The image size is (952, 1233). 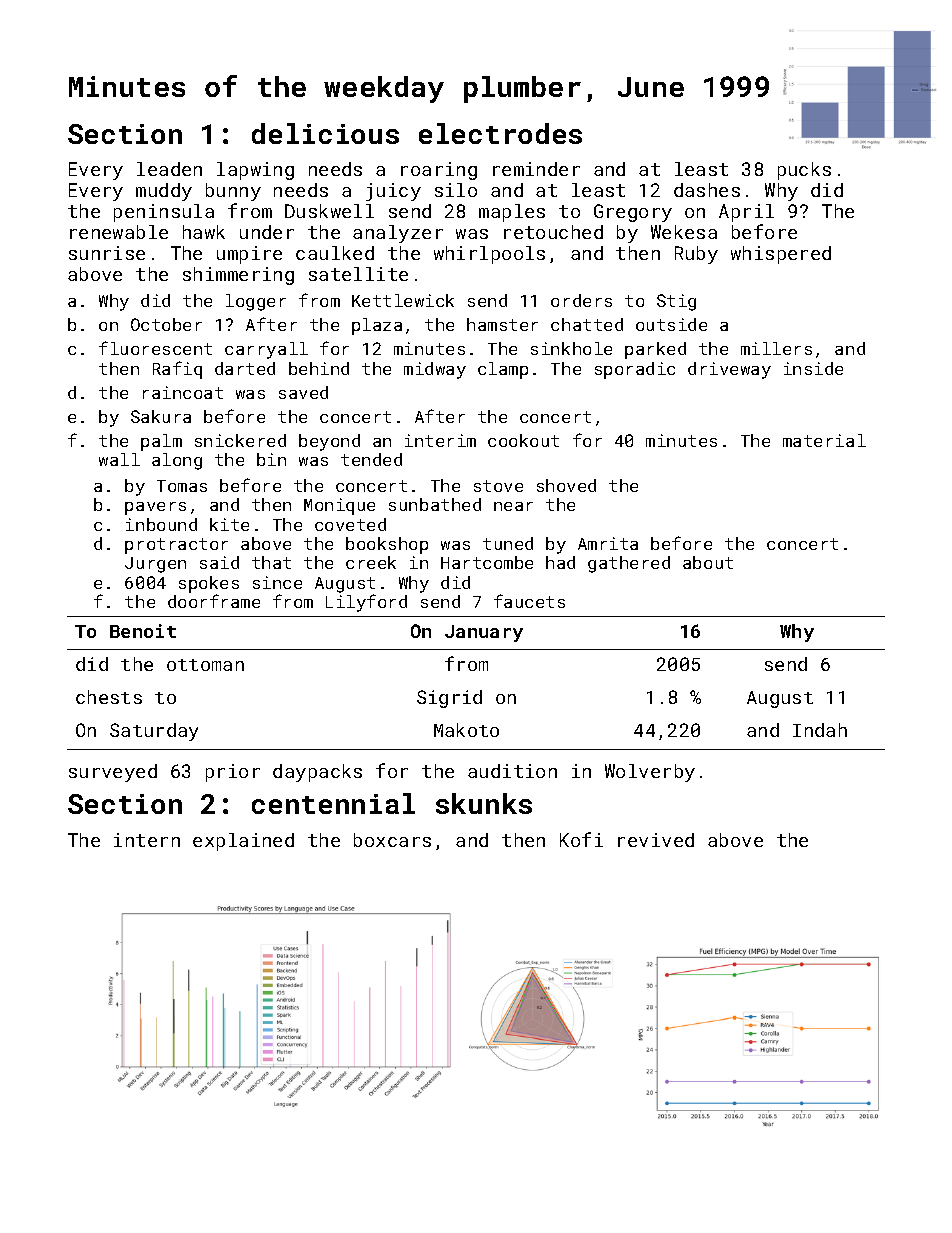 What do you see at coordinates (243, 842) in the screenshot?
I see `explained` at bounding box center [243, 842].
